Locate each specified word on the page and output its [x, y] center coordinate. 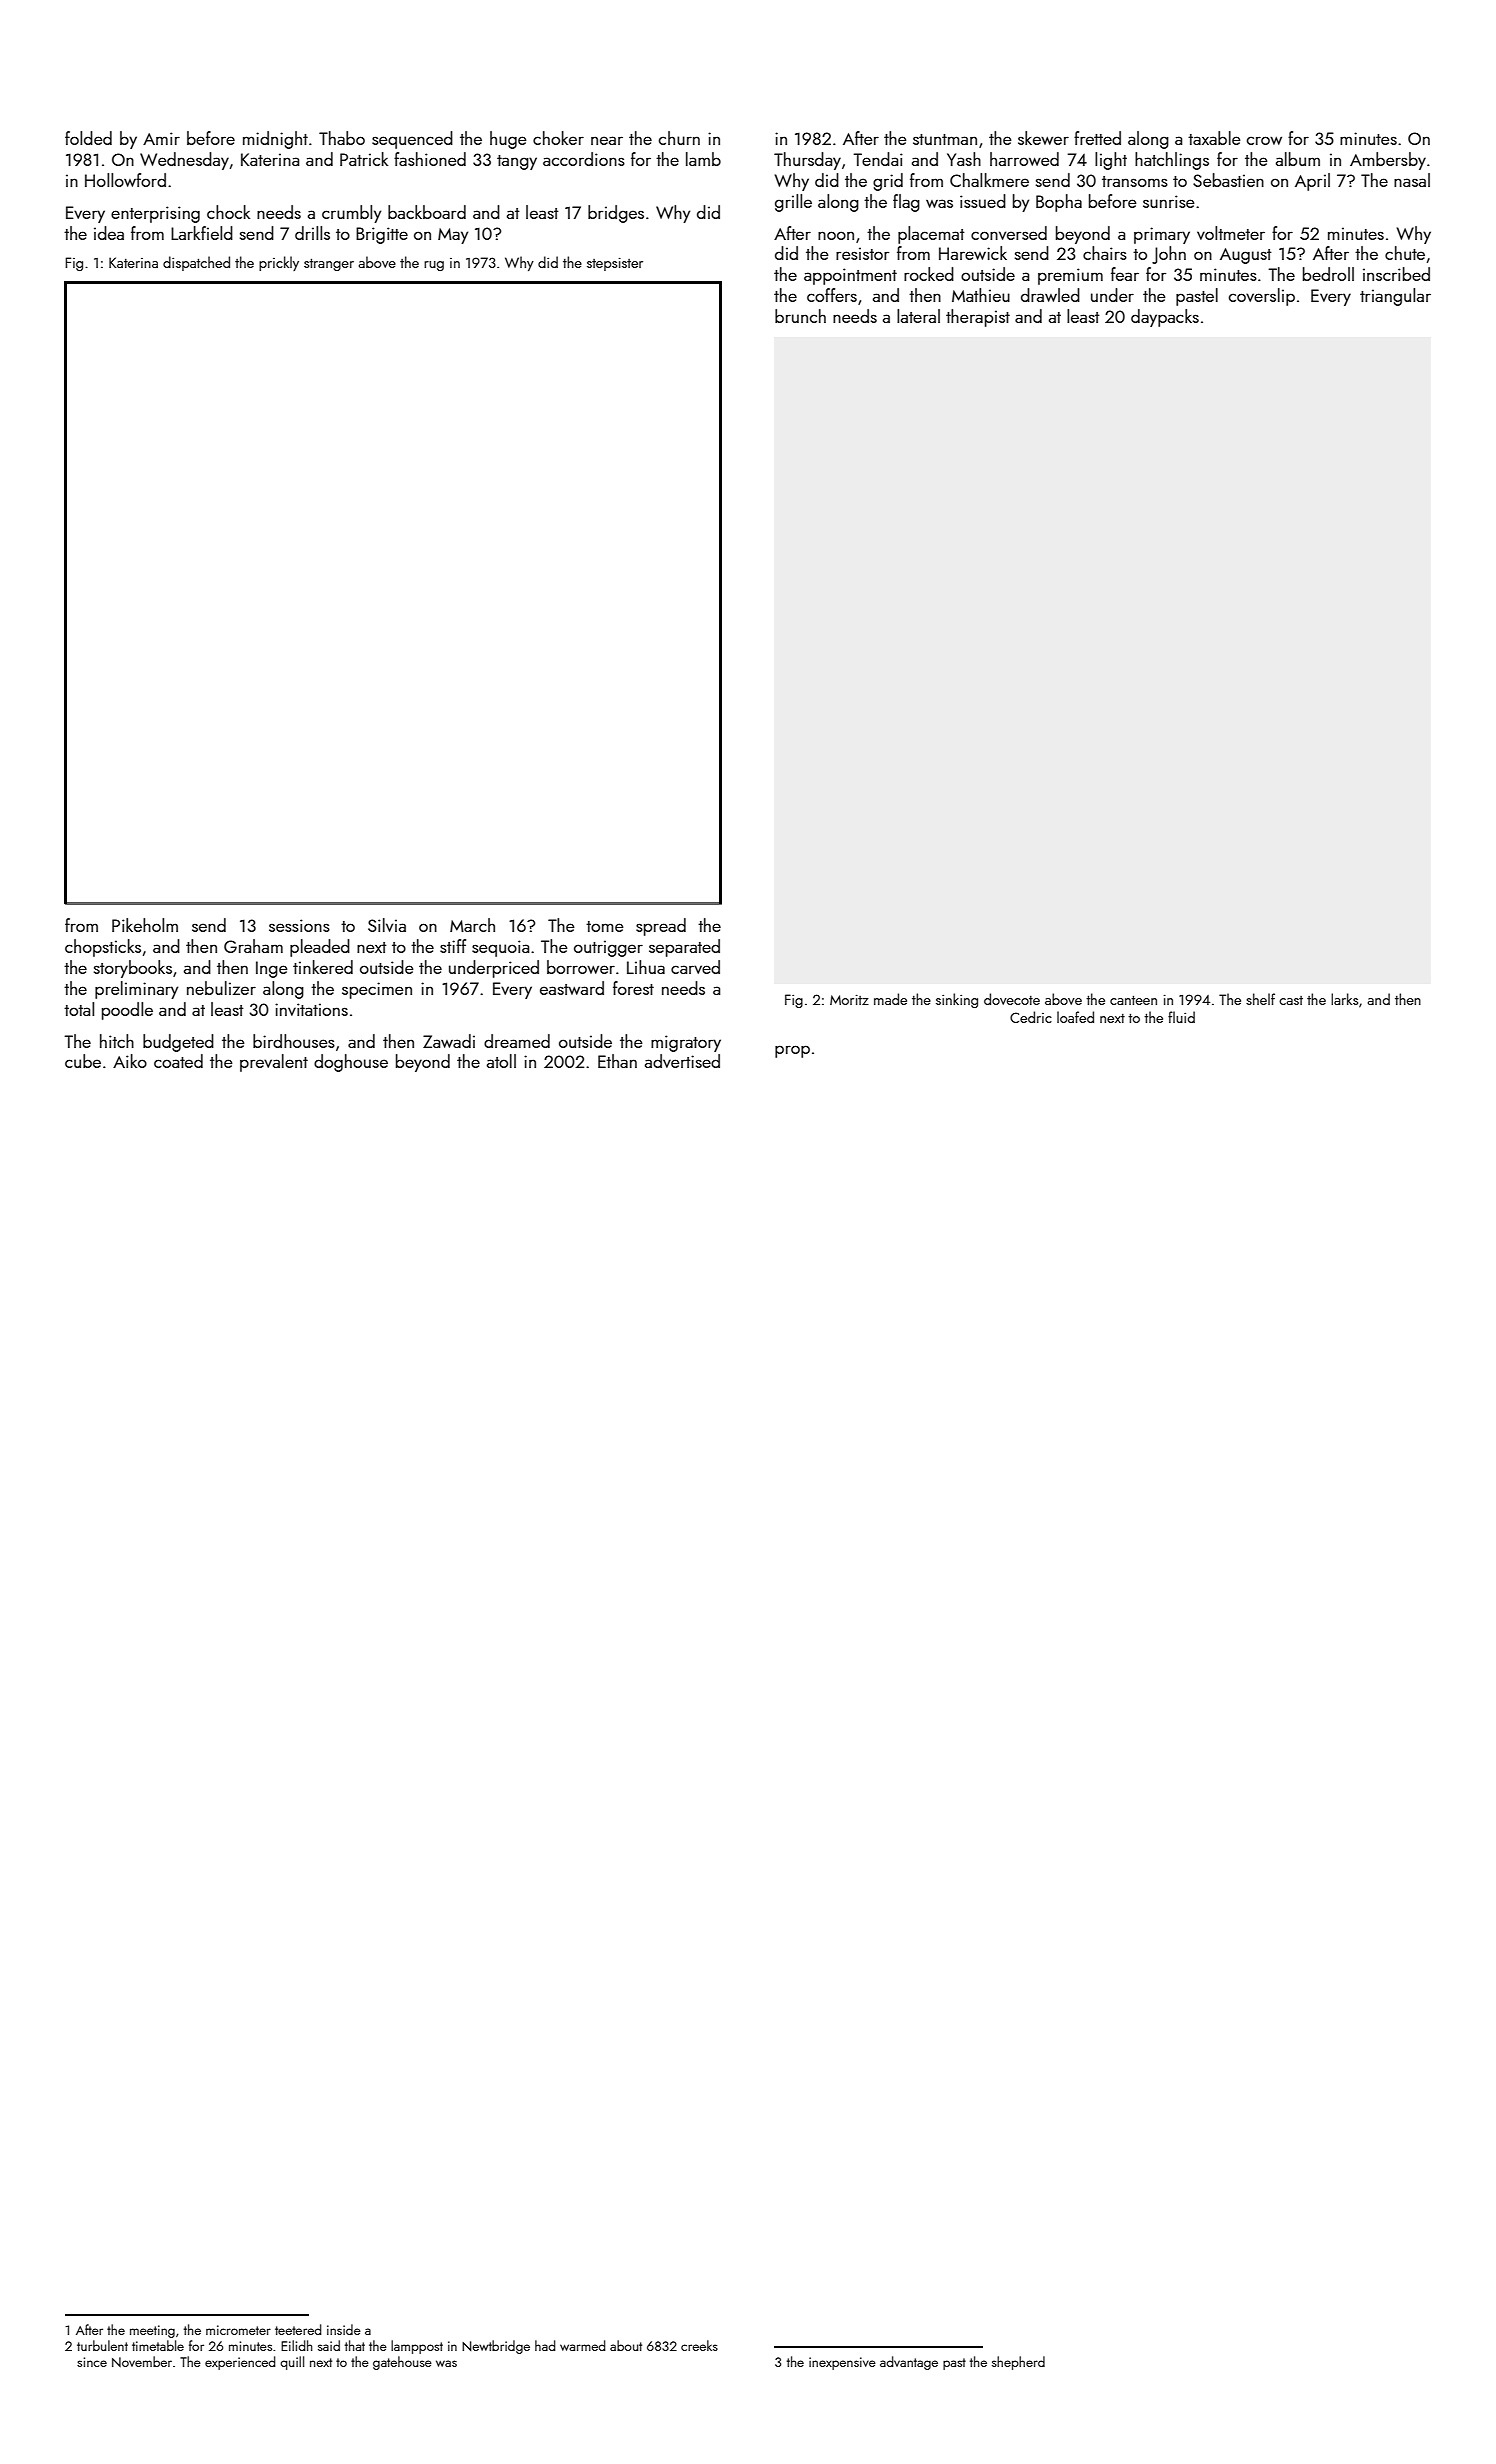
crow [1264, 140]
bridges [616, 214]
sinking [957, 1000]
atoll [501, 1061]
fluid [1181, 1017]
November [142, 2361]
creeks [699, 2345]
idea [109, 233]
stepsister [615, 264]
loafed [1075, 1017]
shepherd [1018, 2363]
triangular [1395, 297]
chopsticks [103, 948]
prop [792, 1051]
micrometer [238, 2330]
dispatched [196, 263]
